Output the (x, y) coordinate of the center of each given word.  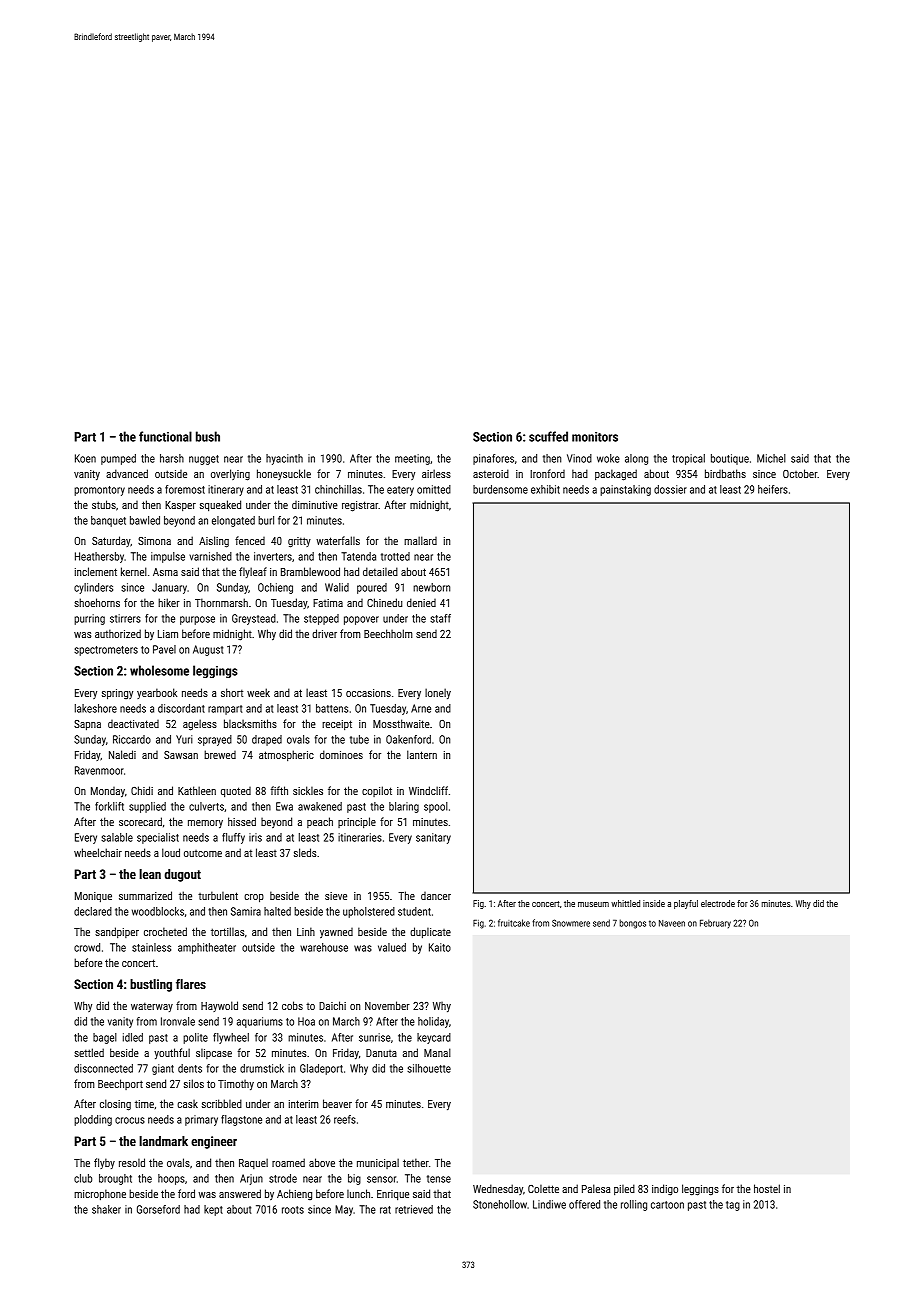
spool (436, 807)
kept (213, 1210)
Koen (85, 458)
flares (191, 984)
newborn (431, 587)
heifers (773, 489)
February (715, 923)
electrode (718, 903)
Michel (771, 458)
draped (267, 740)
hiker (169, 602)
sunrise (375, 1037)
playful (686, 904)
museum (593, 904)
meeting (412, 459)
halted (277, 911)
